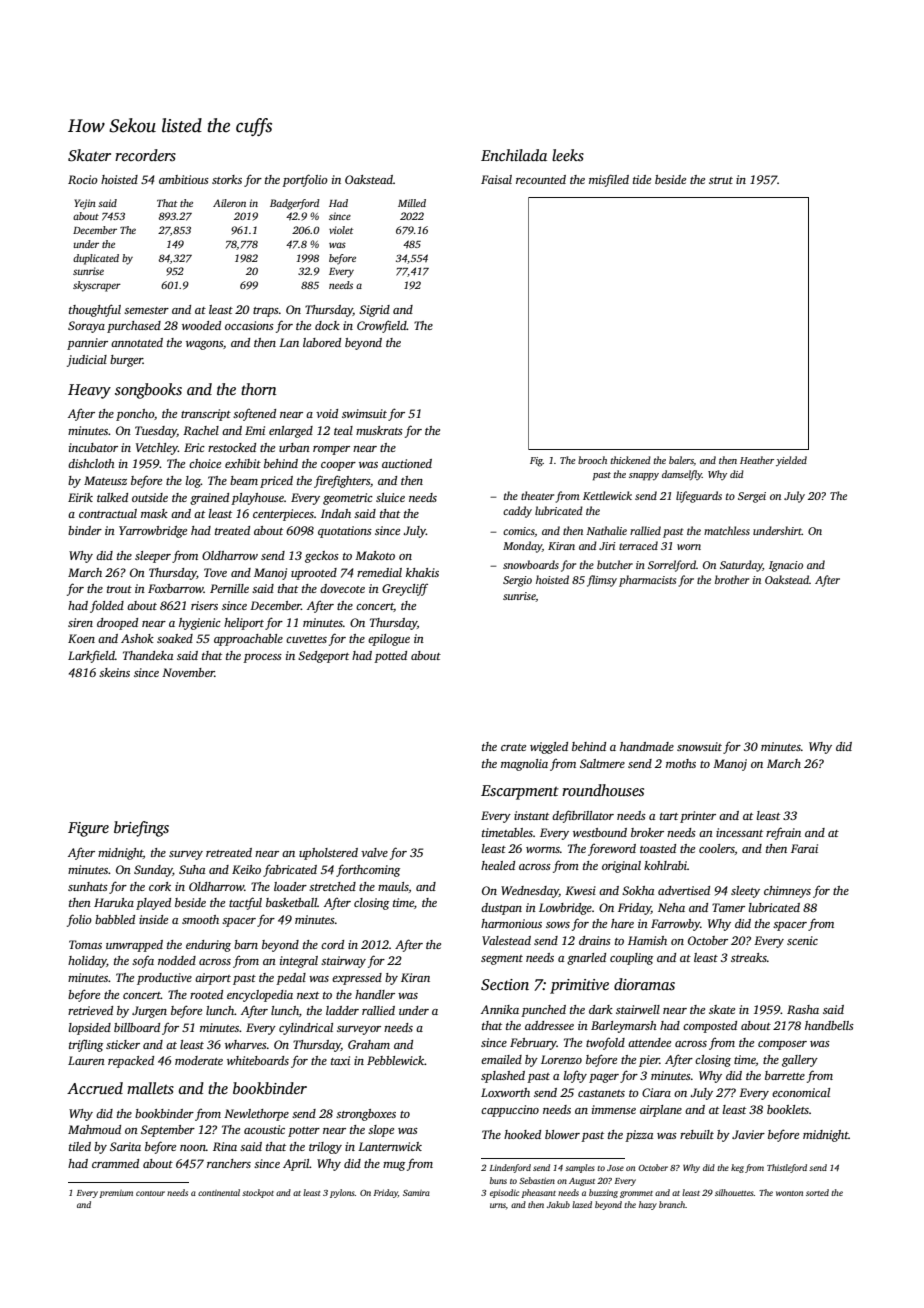 The width and height of the screenshot is (924, 1308). What do you see at coordinates (94, 1129) in the screenshot?
I see `Mahmoud` at bounding box center [94, 1129].
